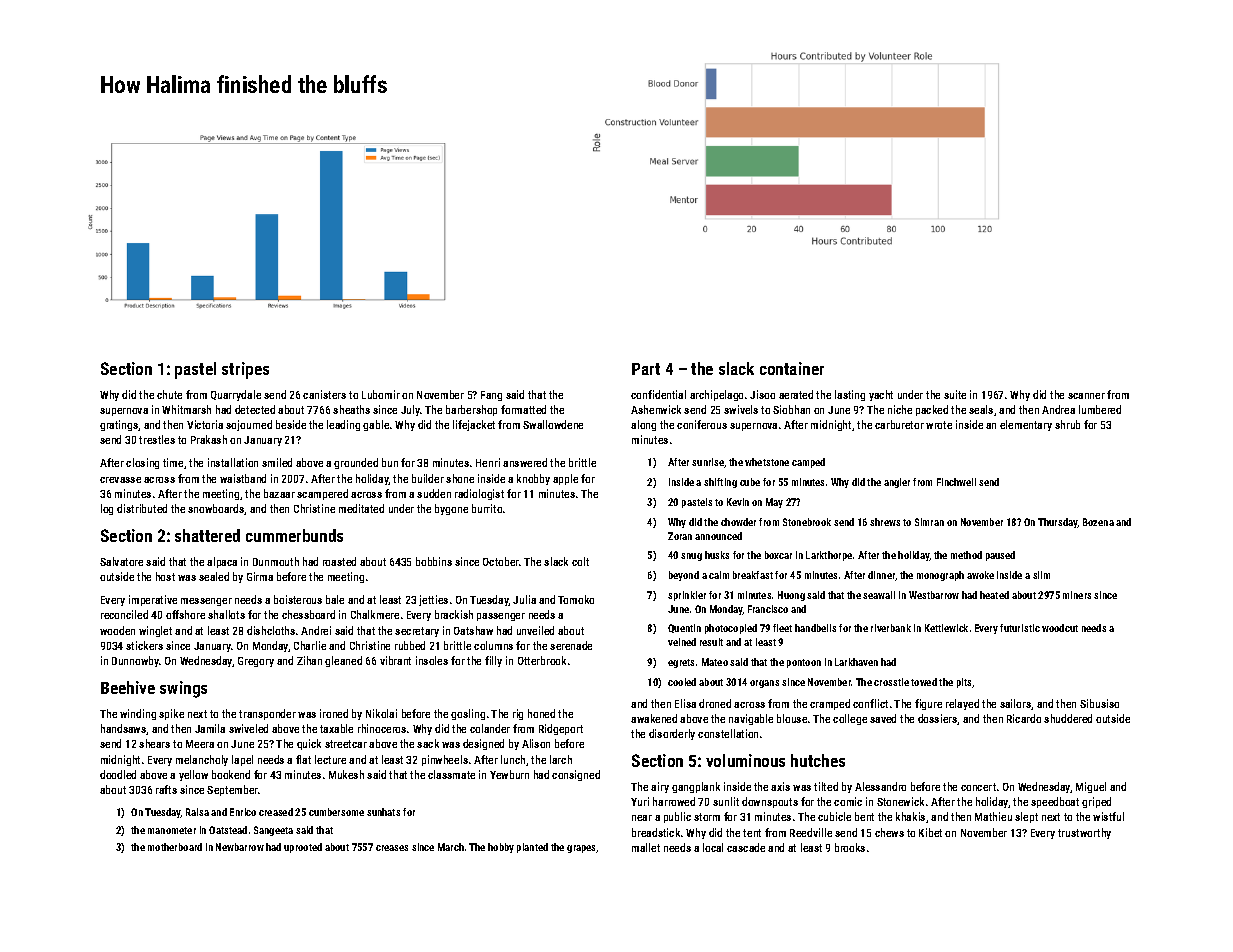 This image has height=952, width=1233. I want to click on apple, so click(565, 479).
